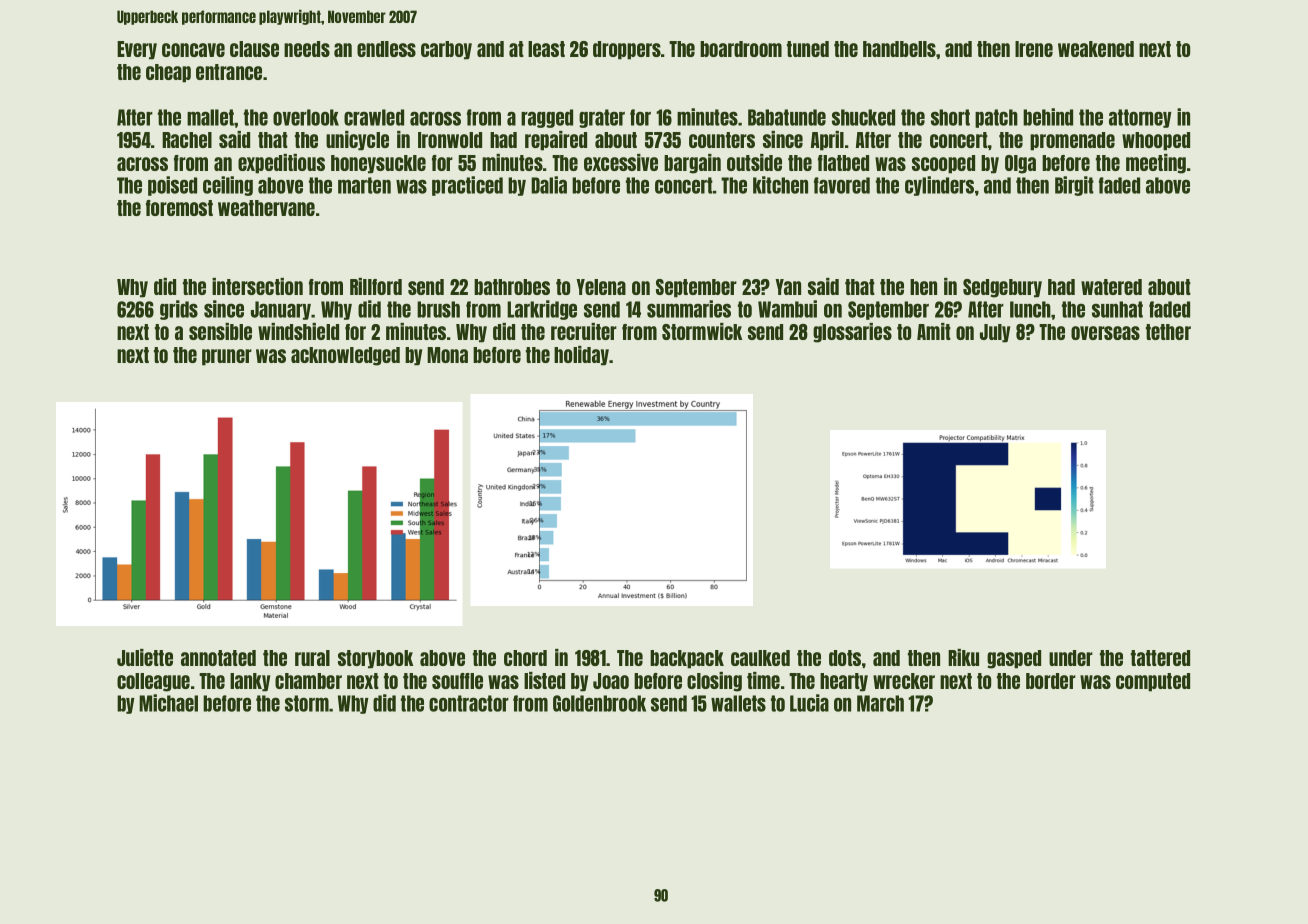  Describe the element at coordinates (218, 658) in the image. I see `annotated` at that location.
